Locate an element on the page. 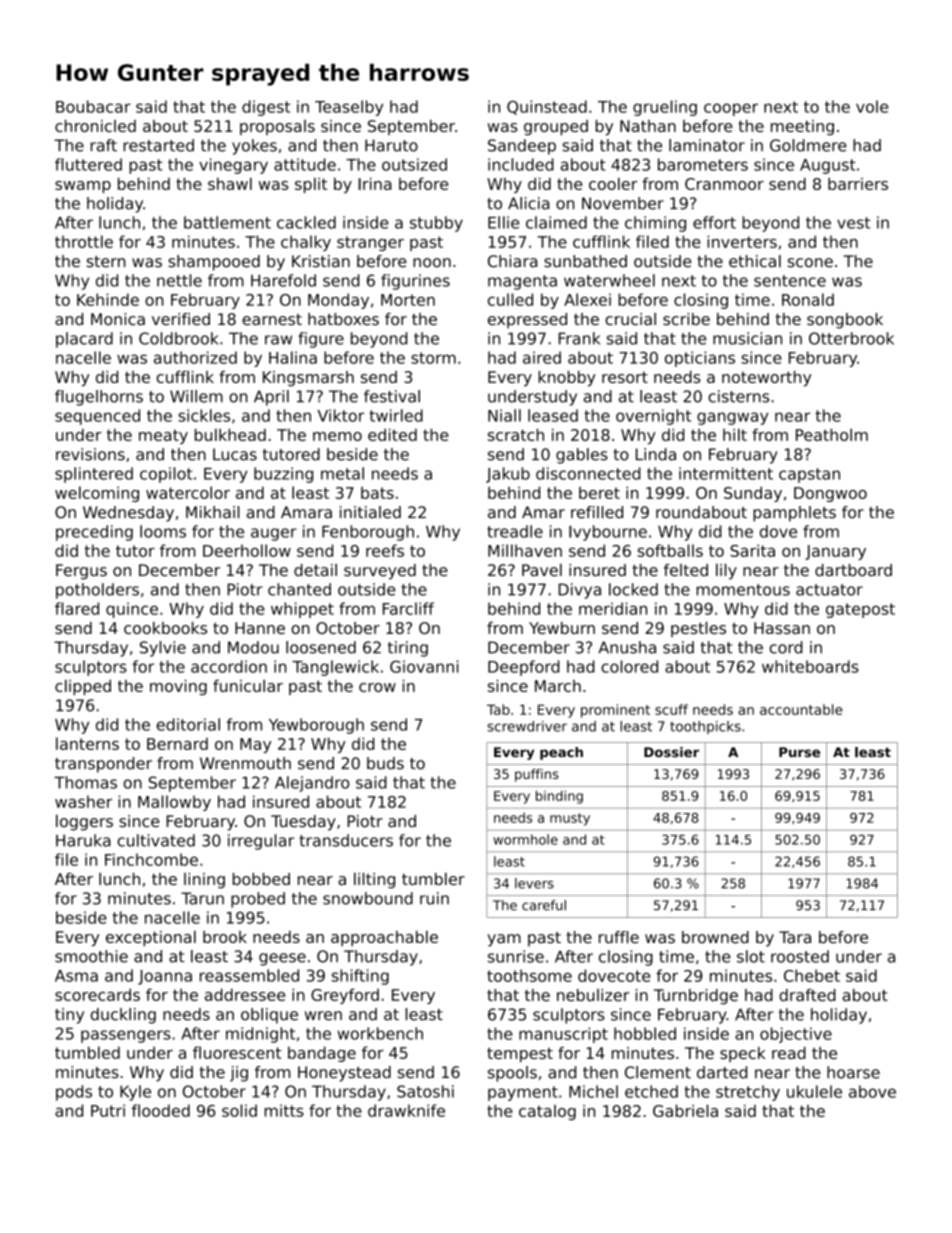  Cranmoor is located at coordinates (724, 184).
